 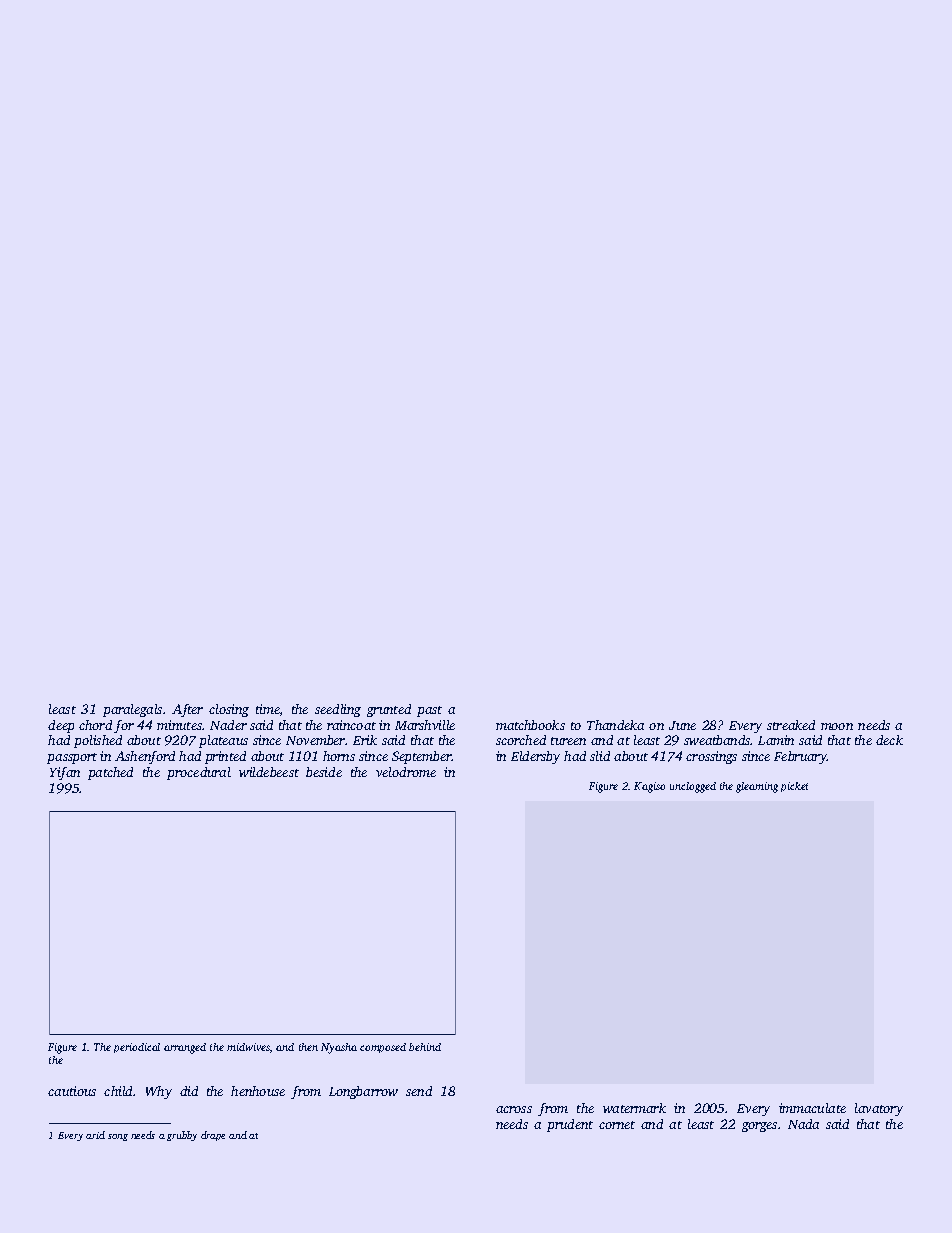 What do you see at coordinates (132, 710) in the screenshot?
I see `paralegals` at bounding box center [132, 710].
